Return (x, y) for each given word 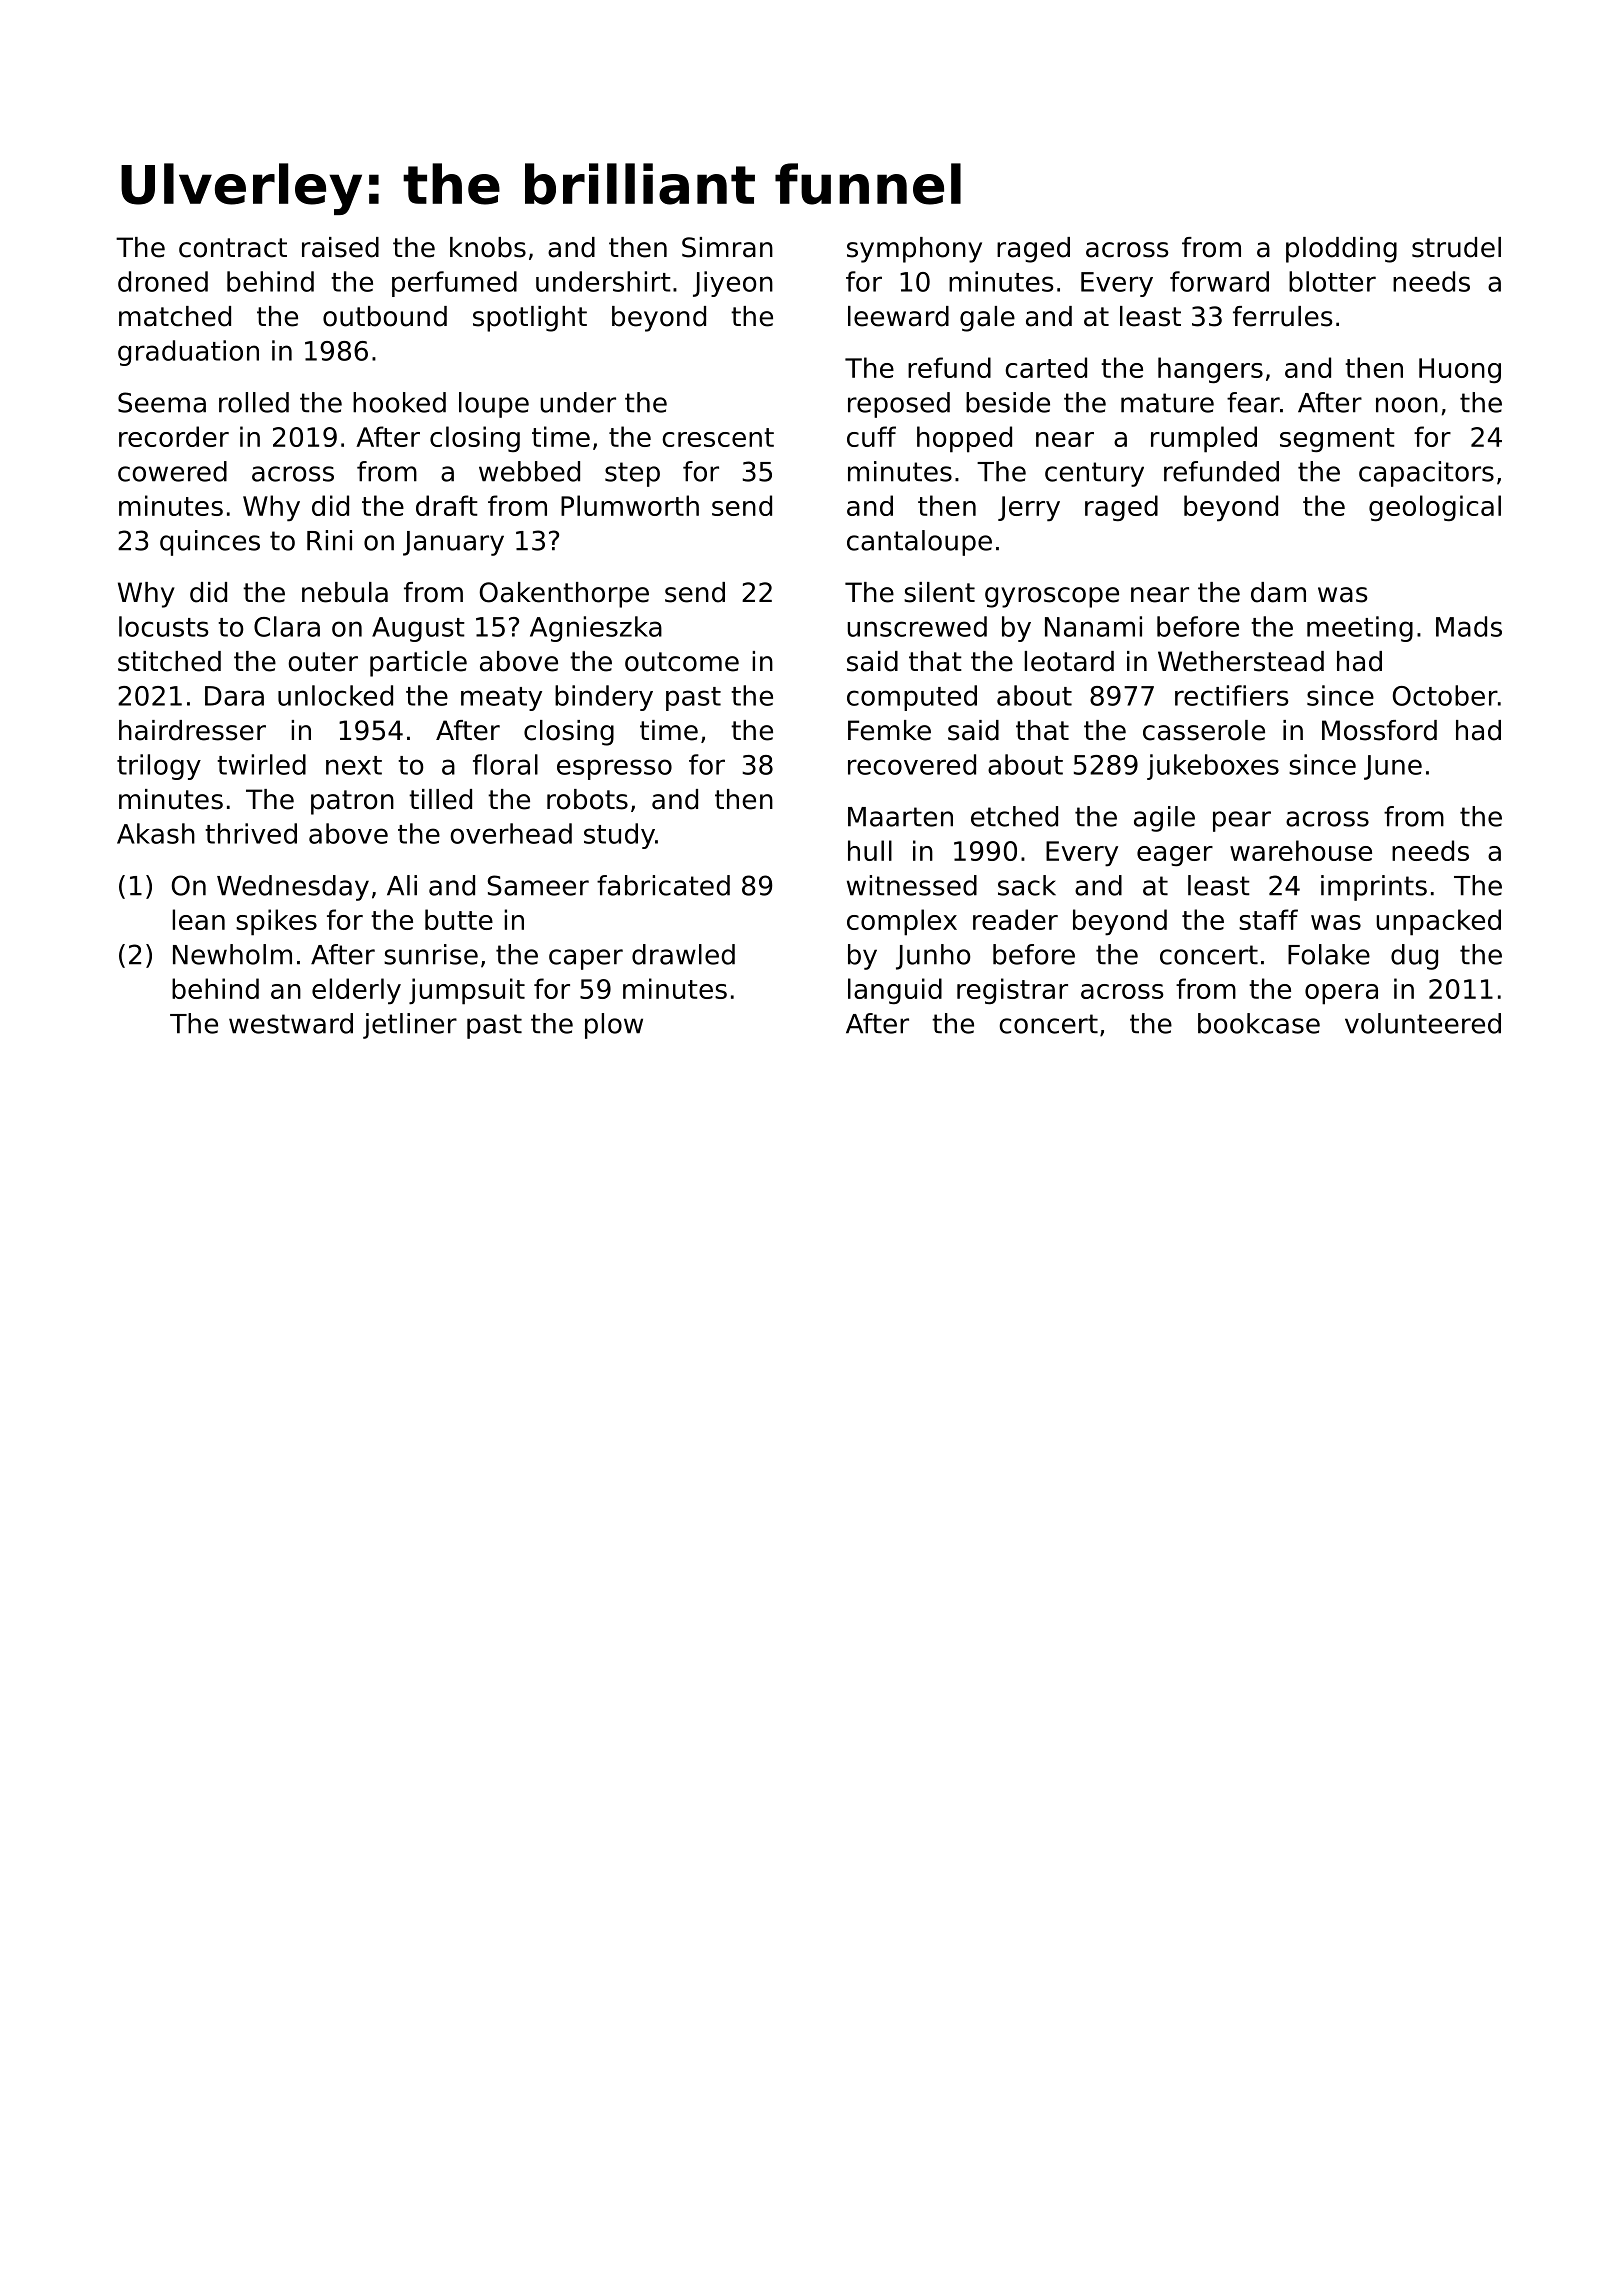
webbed (529, 471)
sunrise (431, 954)
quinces (210, 543)
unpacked (1438, 922)
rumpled (1204, 439)
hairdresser (192, 730)
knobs (488, 247)
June (1393, 767)
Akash (156, 833)
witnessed (912, 885)
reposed (899, 405)
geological (1435, 508)
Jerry (1029, 509)
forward (1219, 281)
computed (912, 698)
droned (163, 281)
